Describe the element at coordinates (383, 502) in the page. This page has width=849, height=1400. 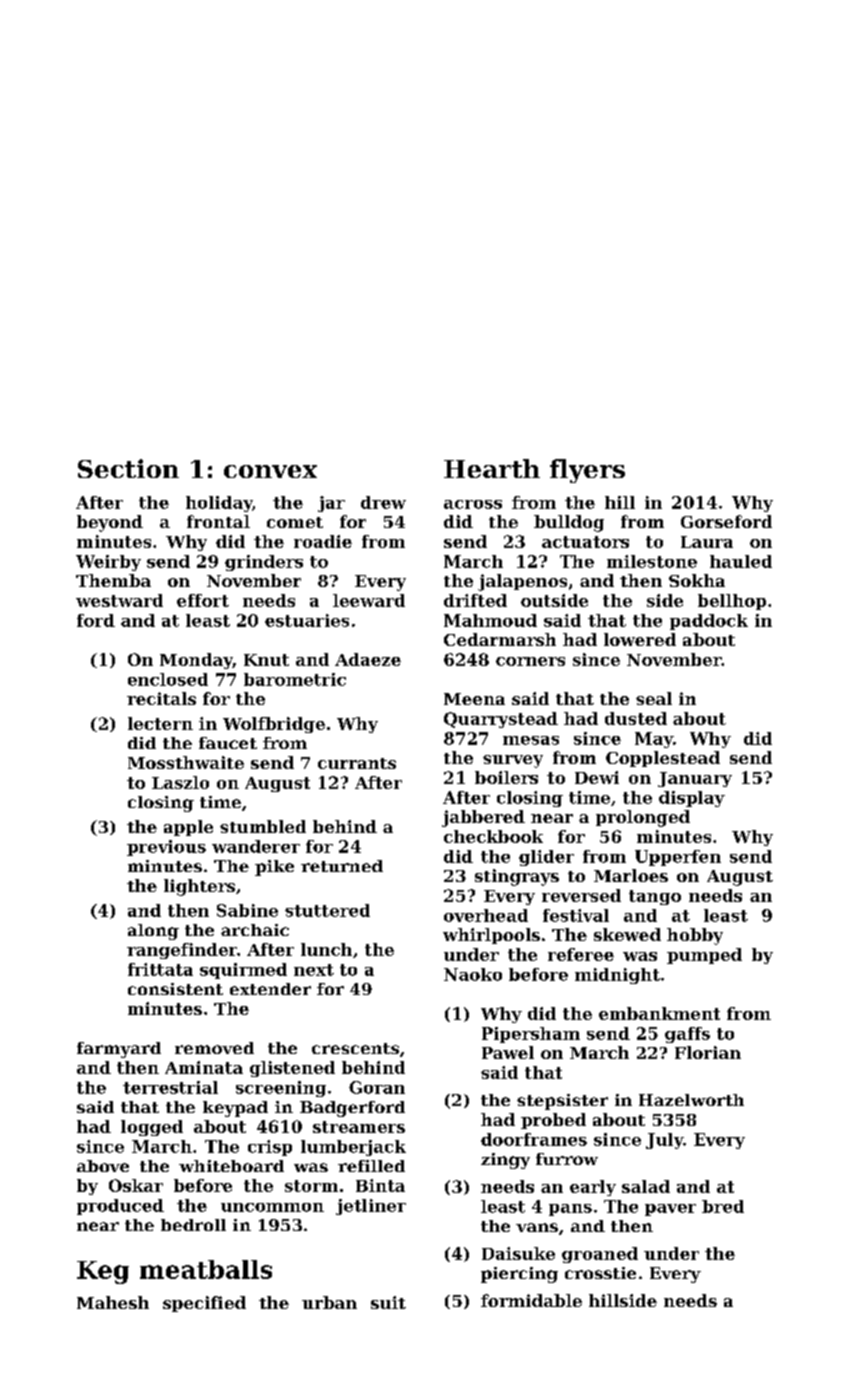
I see `drew` at that location.
